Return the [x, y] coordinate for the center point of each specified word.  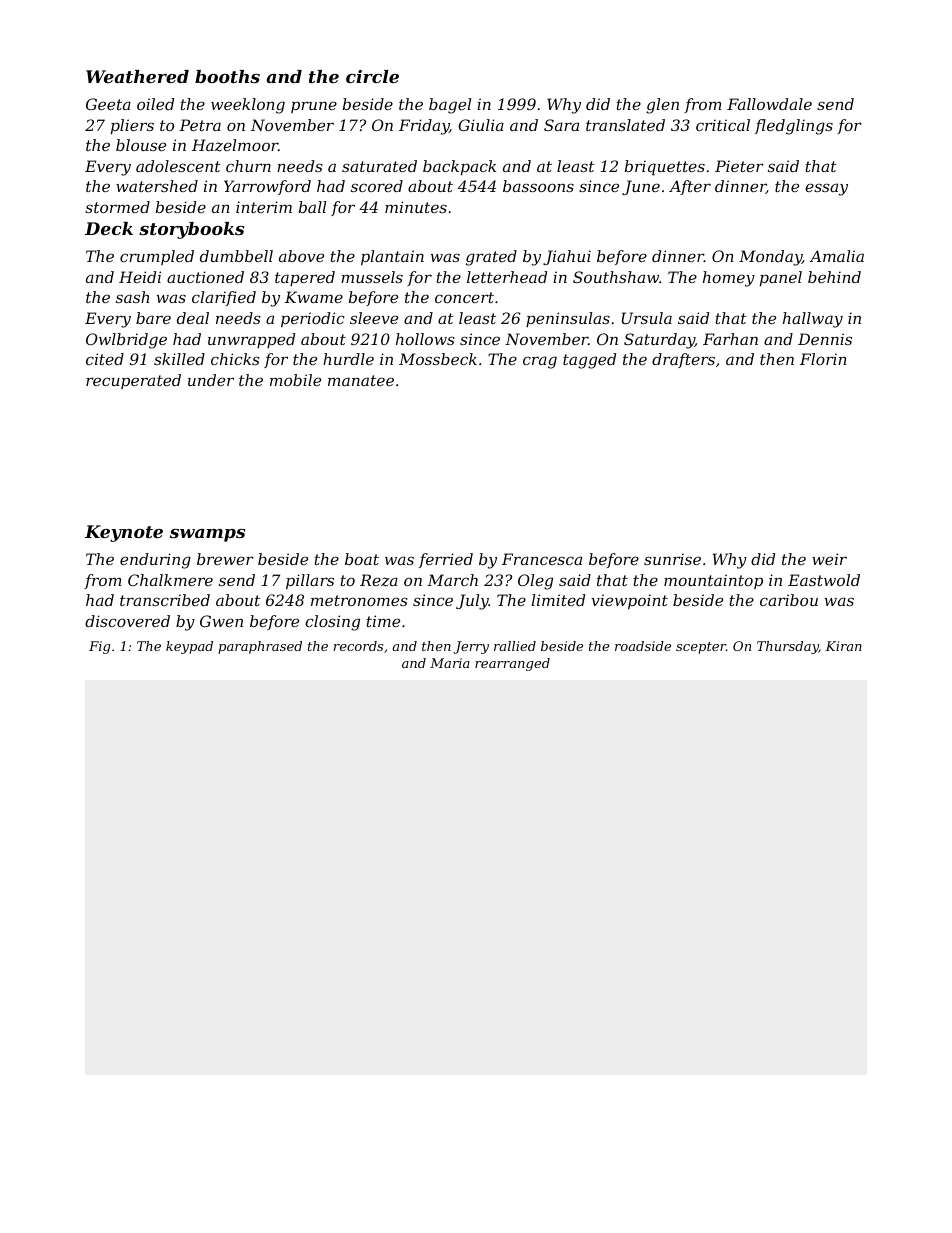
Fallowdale [769, 104]
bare [153, 318]
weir [829, 559]
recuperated [133, 381]
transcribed [165, 600]
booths [227, 76]
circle [372, 76]
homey [729, 279]
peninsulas [568, 319]
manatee [361, 380]
